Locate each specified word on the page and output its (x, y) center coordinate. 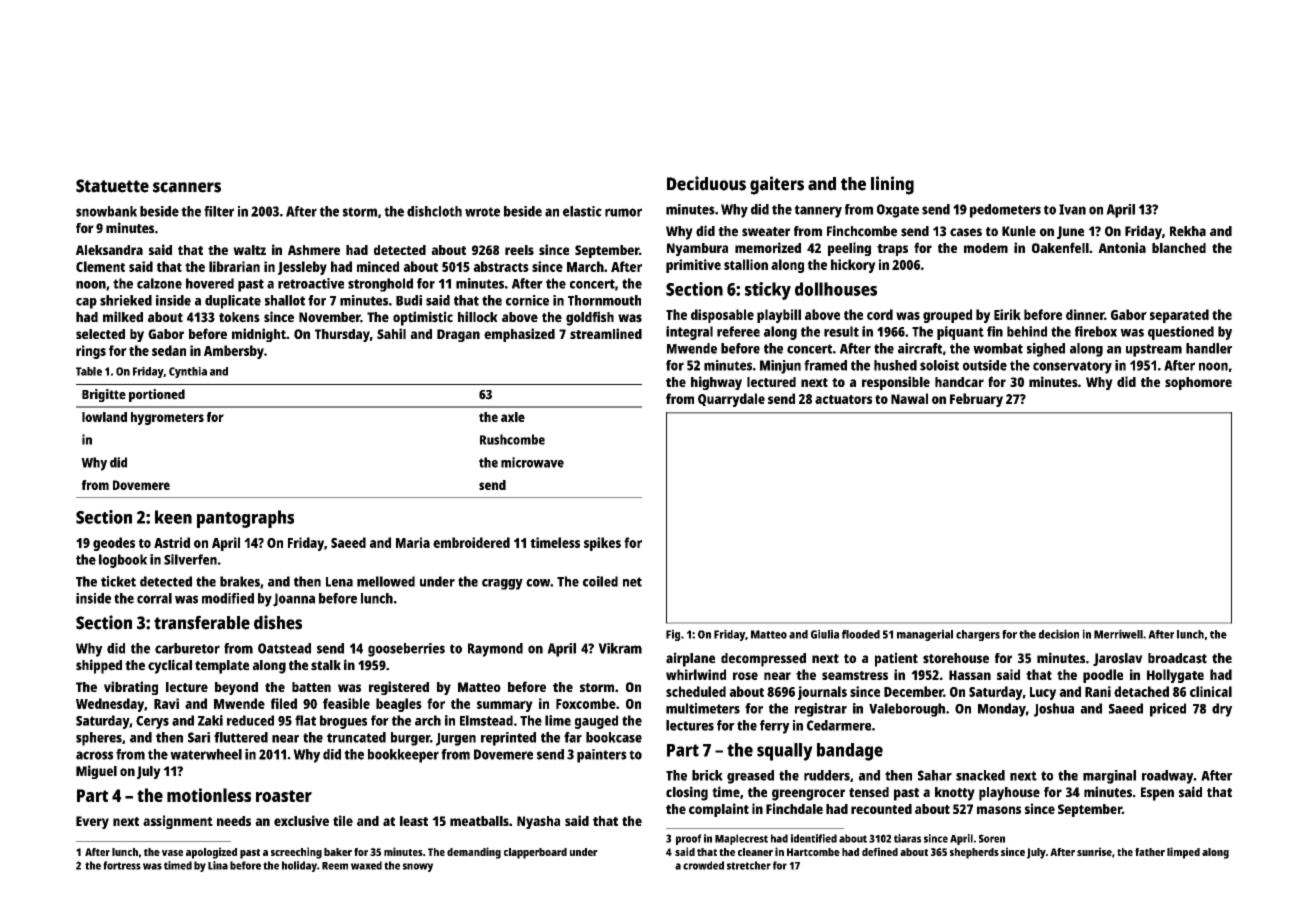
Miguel (96, 772)
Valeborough (907, 710)
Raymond (495, 650)
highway (716, 383)
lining (892, 185)
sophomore (1198, 383)
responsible (896, 383)
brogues (343, 722)
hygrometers (167, 418)
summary (505, 706)
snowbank (106, 211)
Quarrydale (731, 400)
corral (154, 598)
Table (89, 371)
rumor (623, 212)
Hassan (970, 675)
